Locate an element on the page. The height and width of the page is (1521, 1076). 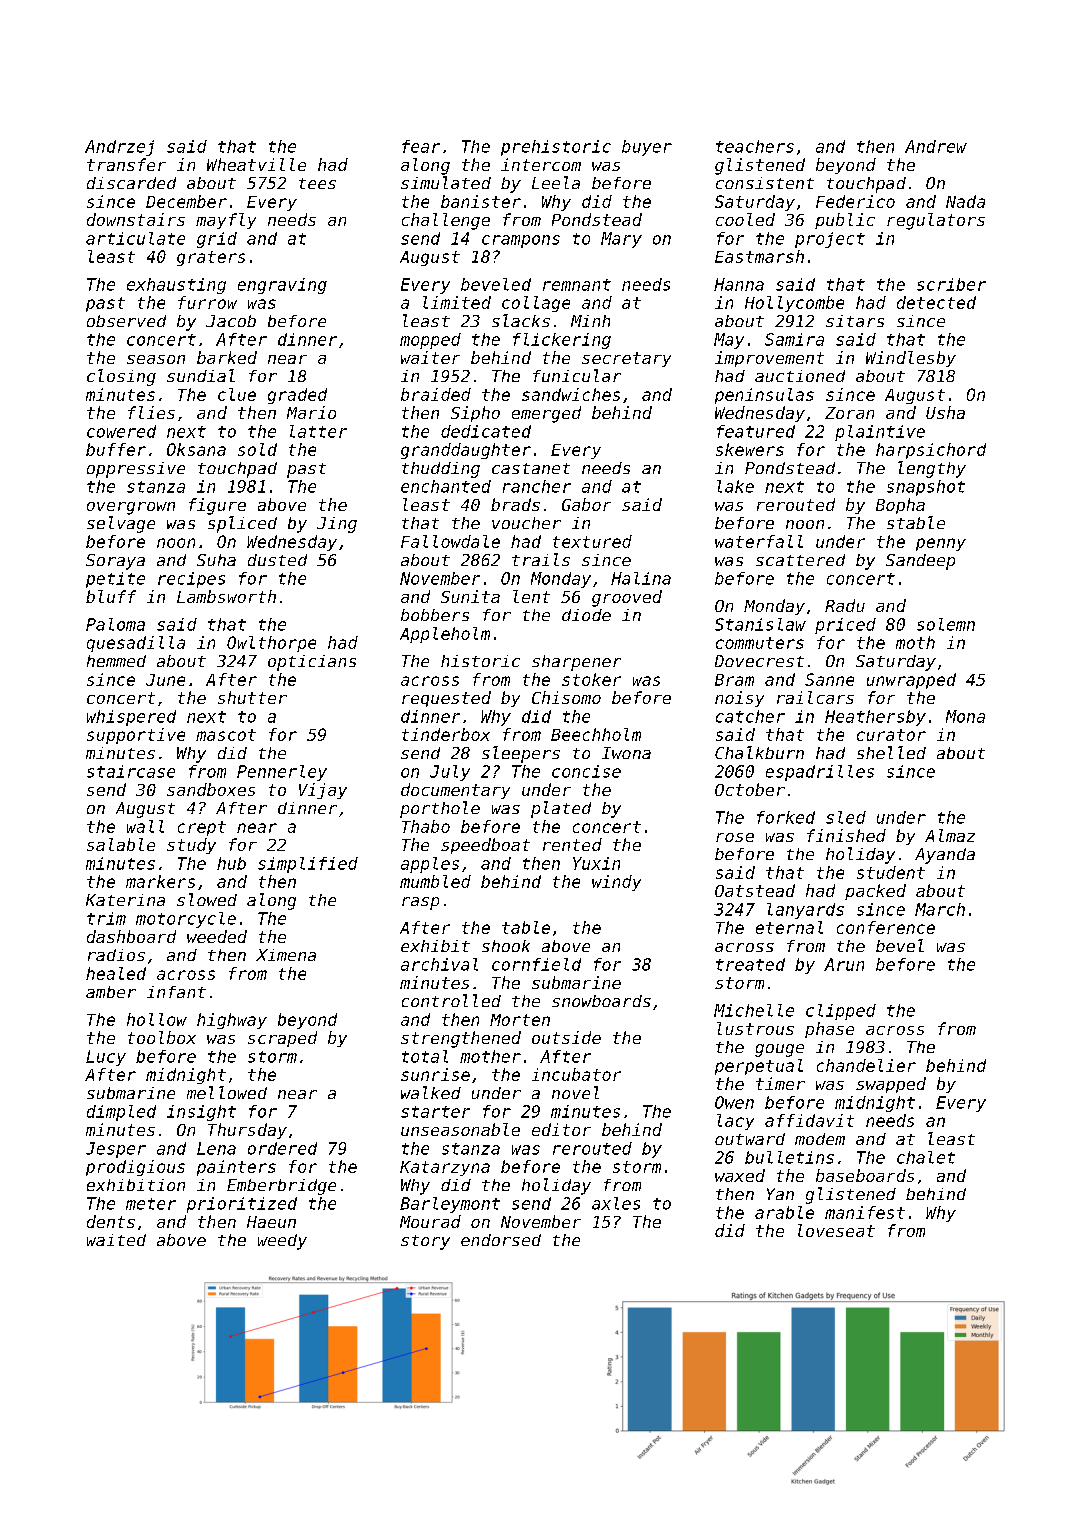
penny is located at coordinates (941, 544).
